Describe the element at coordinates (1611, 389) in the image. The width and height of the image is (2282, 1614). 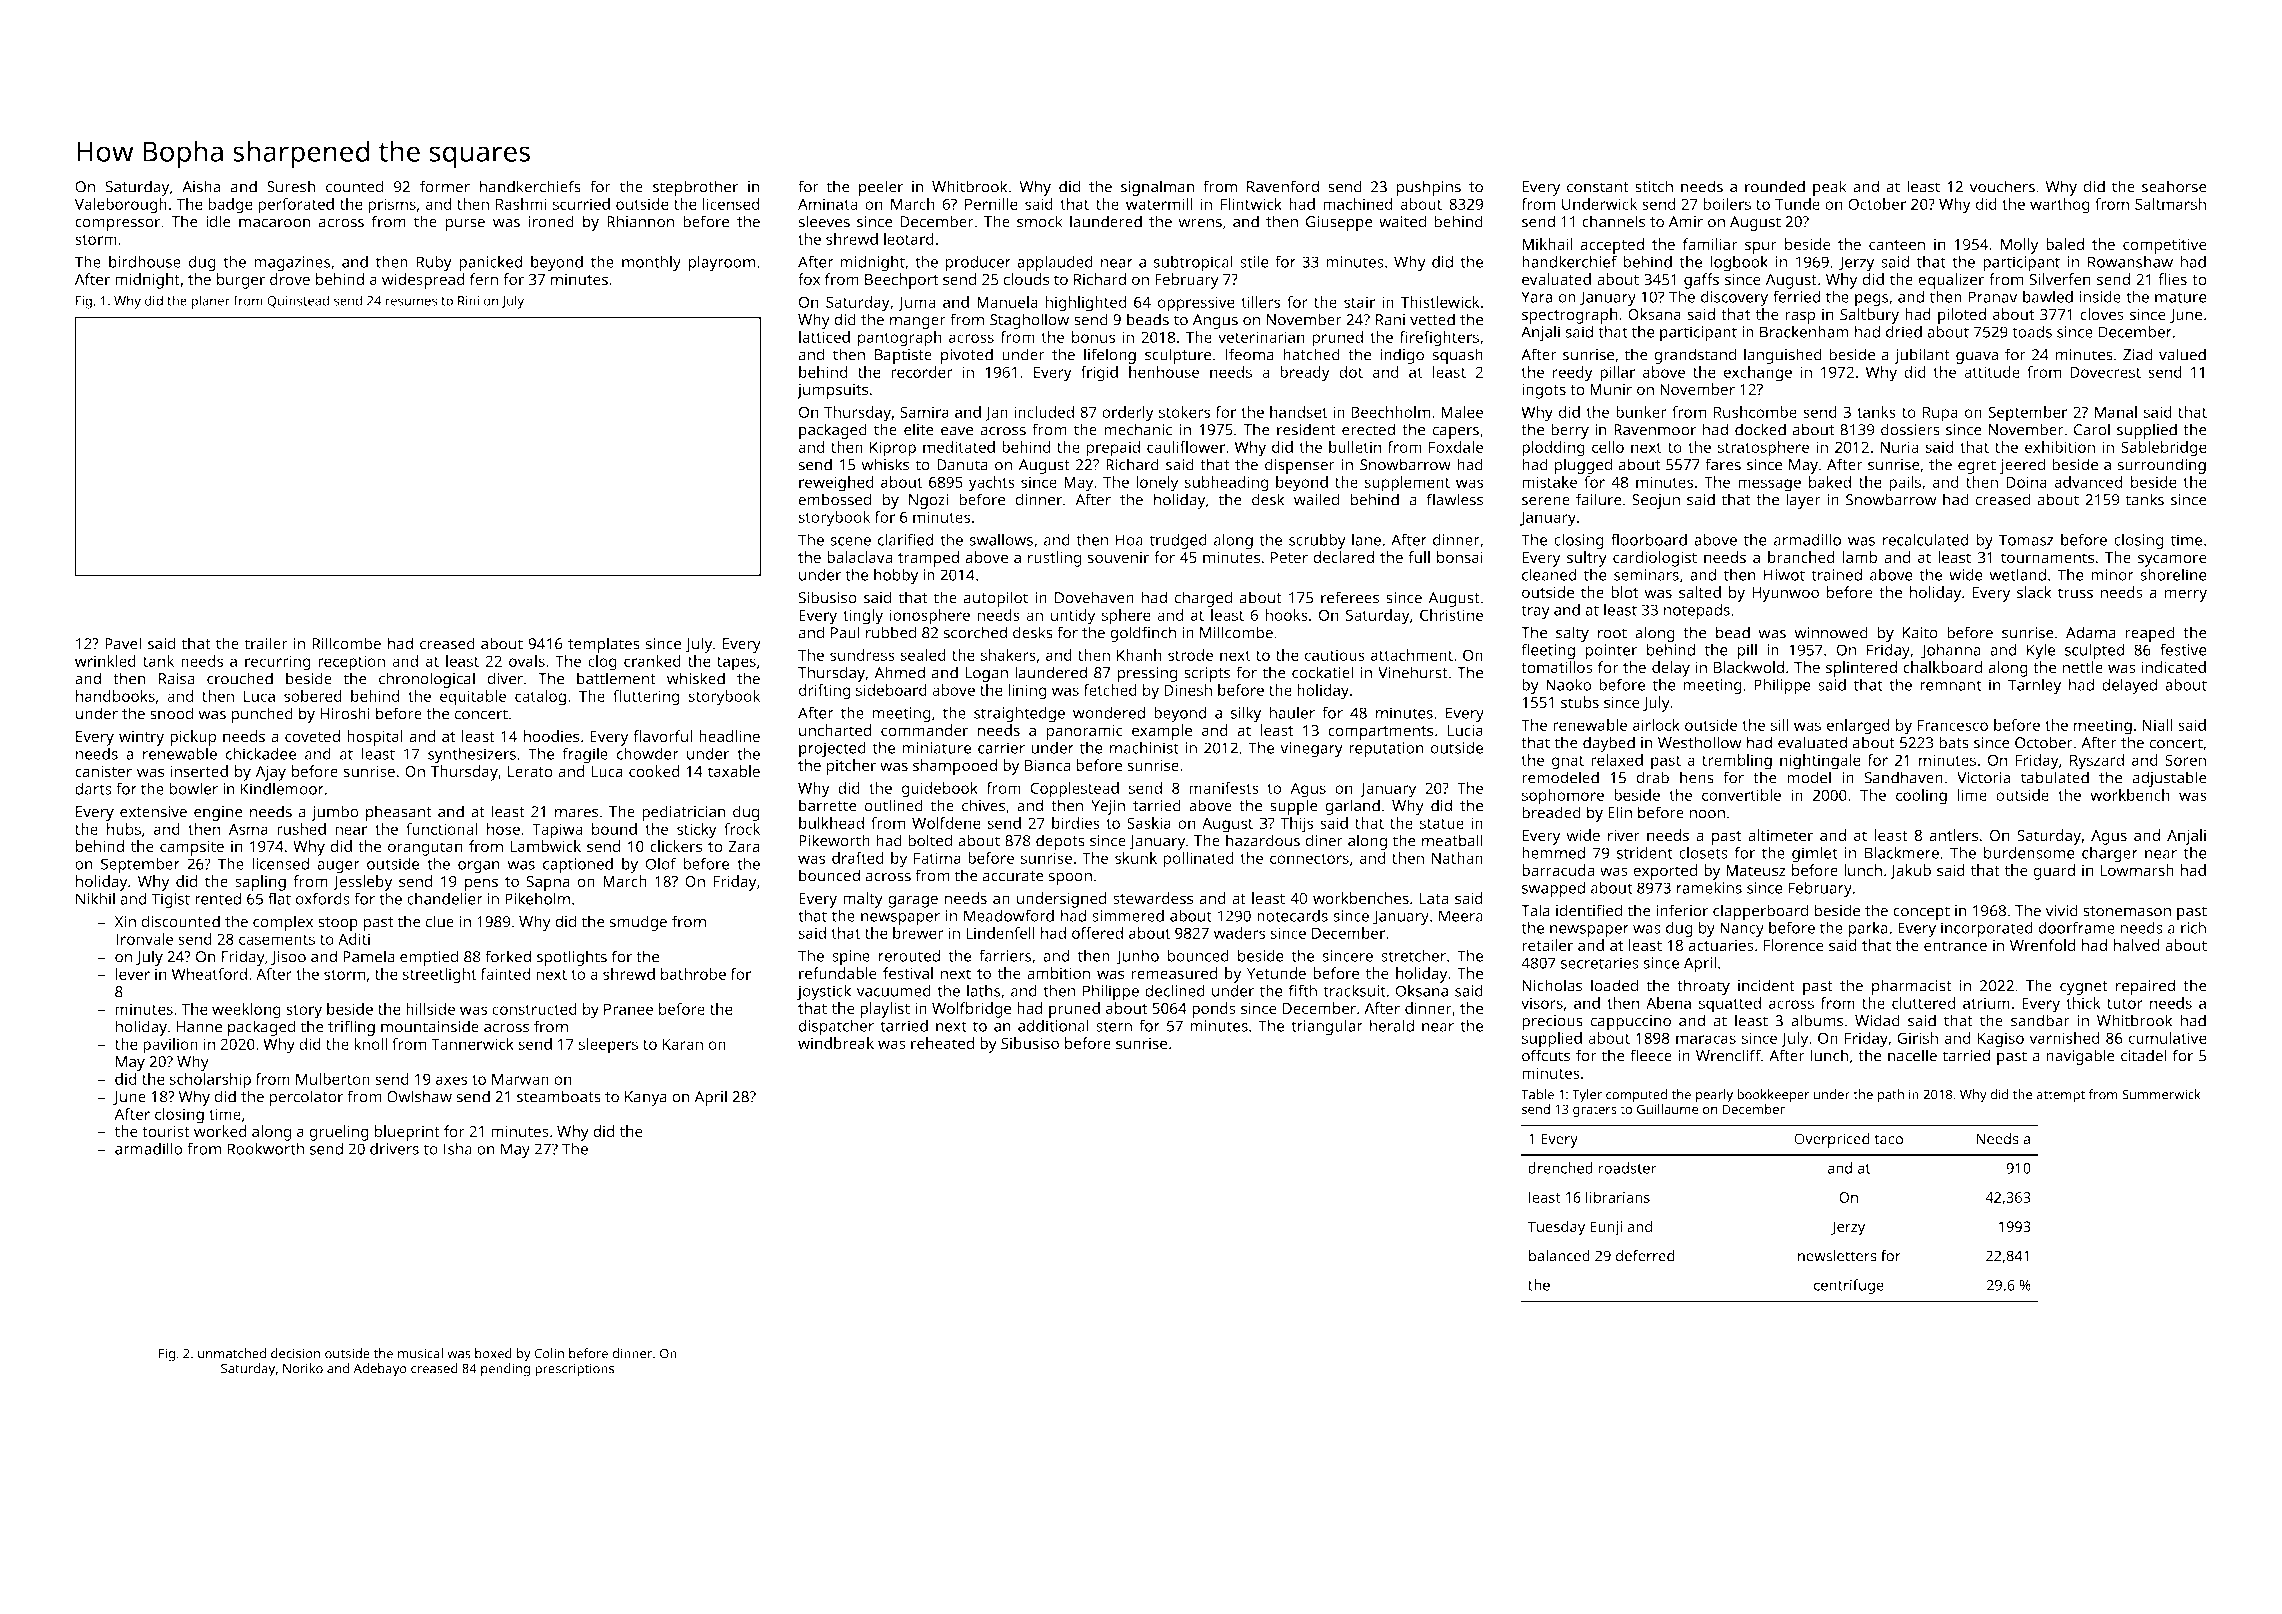
I see `Munir` at that location.
